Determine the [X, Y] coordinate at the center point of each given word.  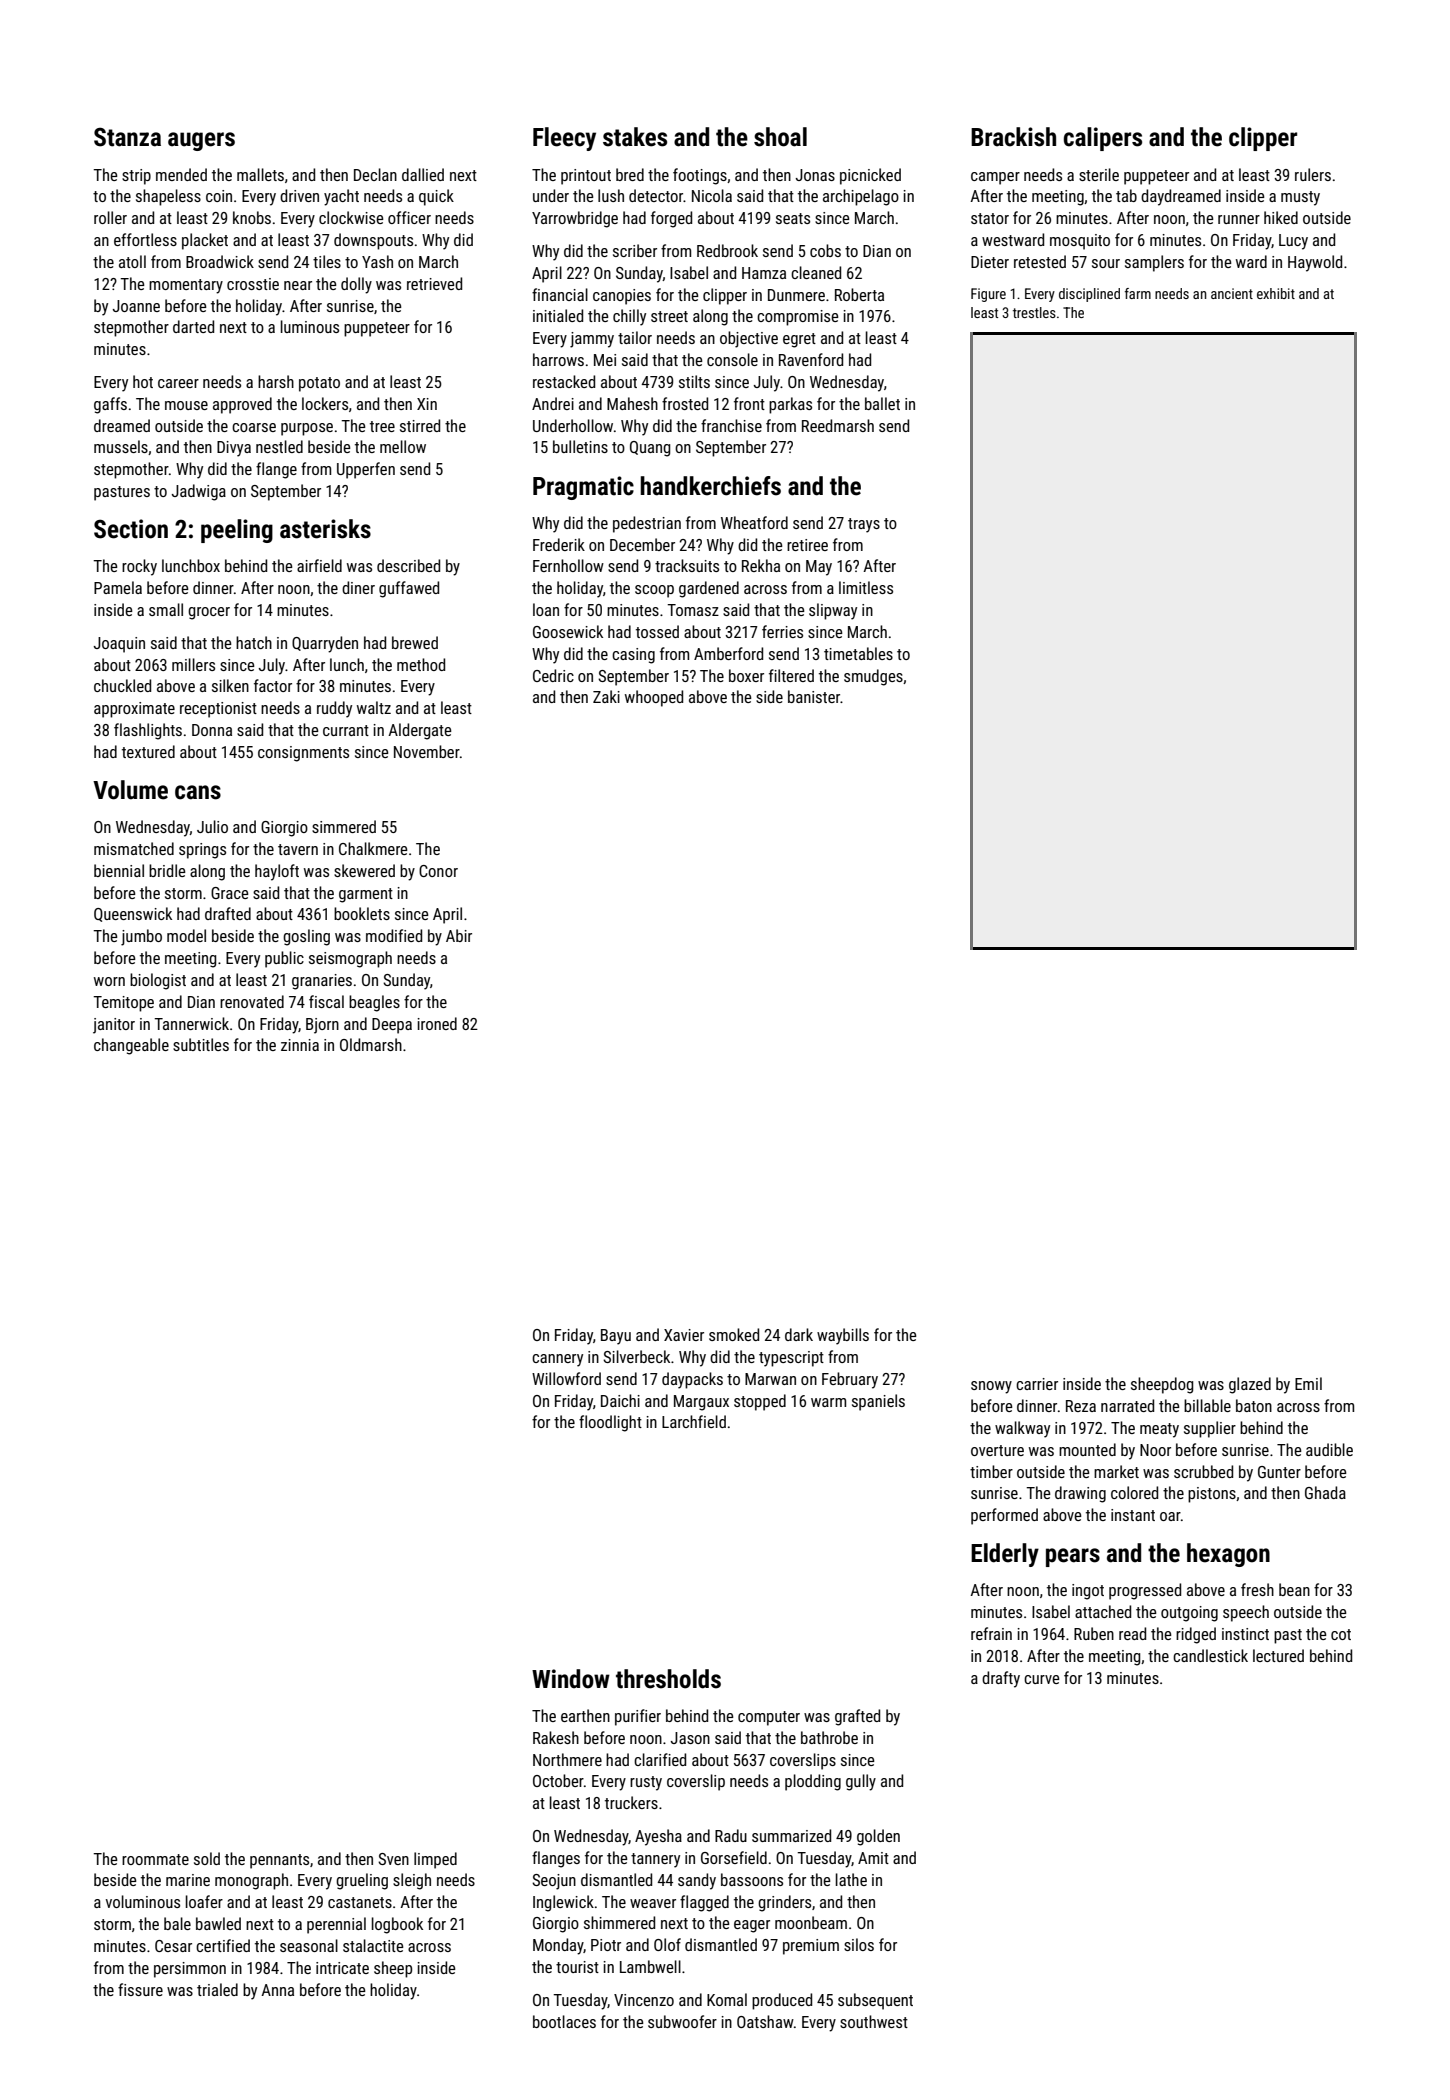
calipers [1103, 139]
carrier [1037, 1384]
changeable [131, 1046]
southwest [874, 2021]
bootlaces [564, 2021]
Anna [277, 1990]
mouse [186, 405]
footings [700, 176]
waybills [843, 1336]
